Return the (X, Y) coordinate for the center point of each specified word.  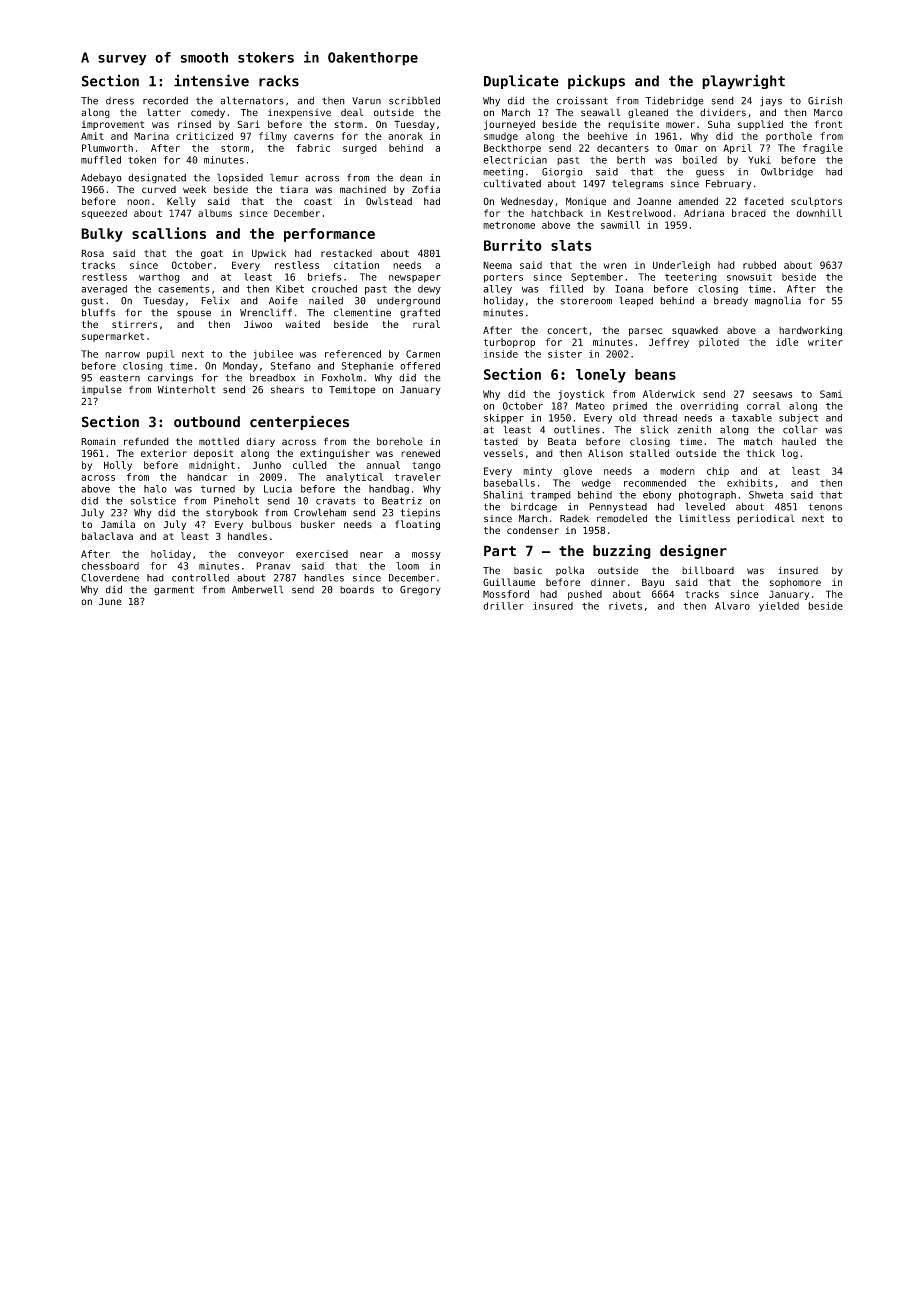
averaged (104, 290)
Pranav (273, 566)
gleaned (648, 113)
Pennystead (618, 508)
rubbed (759, 265)
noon (138, 202)
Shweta (766, 495)
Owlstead (389, 201)
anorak (405, 136)
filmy (273, 137)
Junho (267, 465)
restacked (346, 253)
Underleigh (681, 266)
